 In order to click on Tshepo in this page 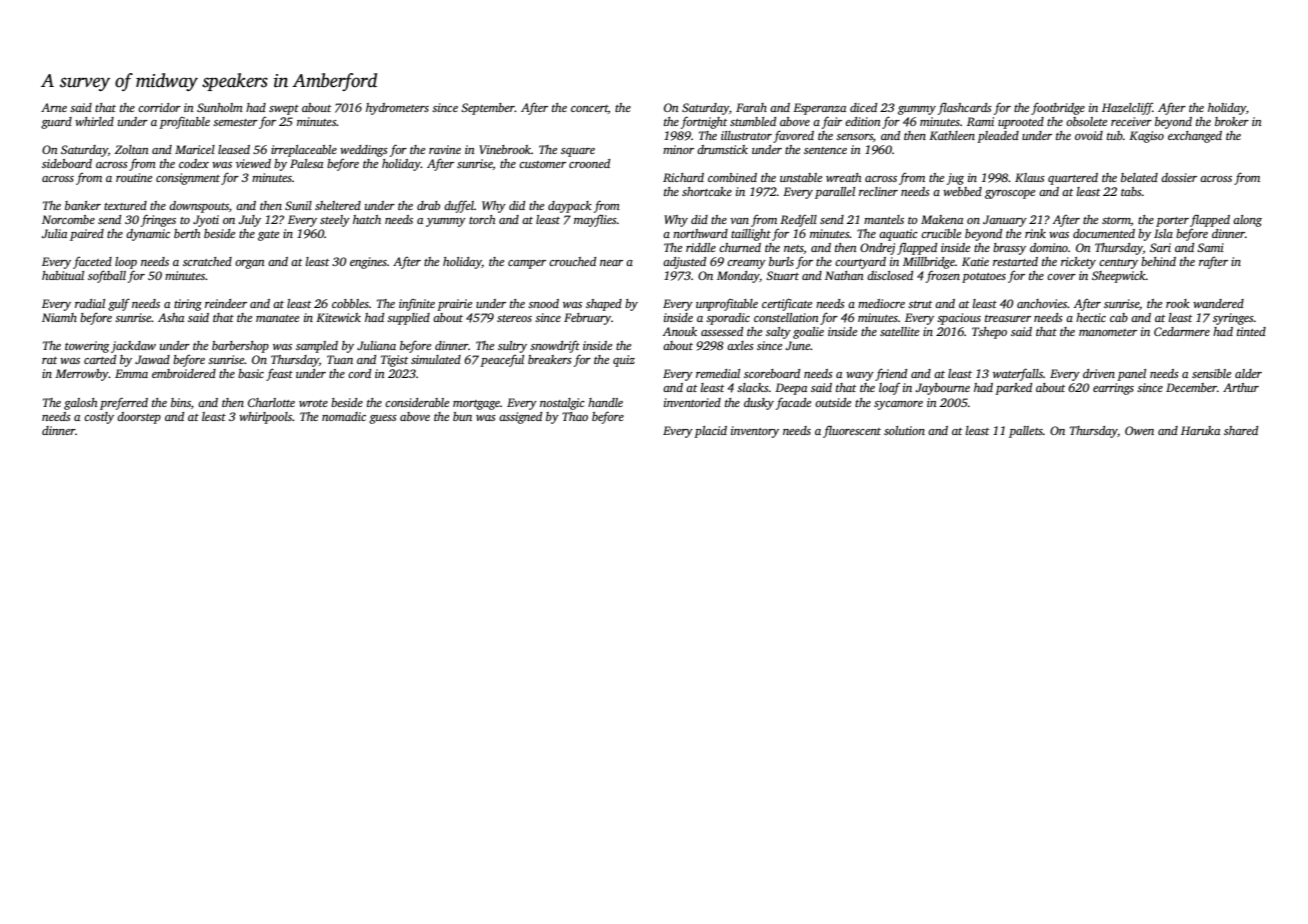, I will do `click(989, 333)`.
